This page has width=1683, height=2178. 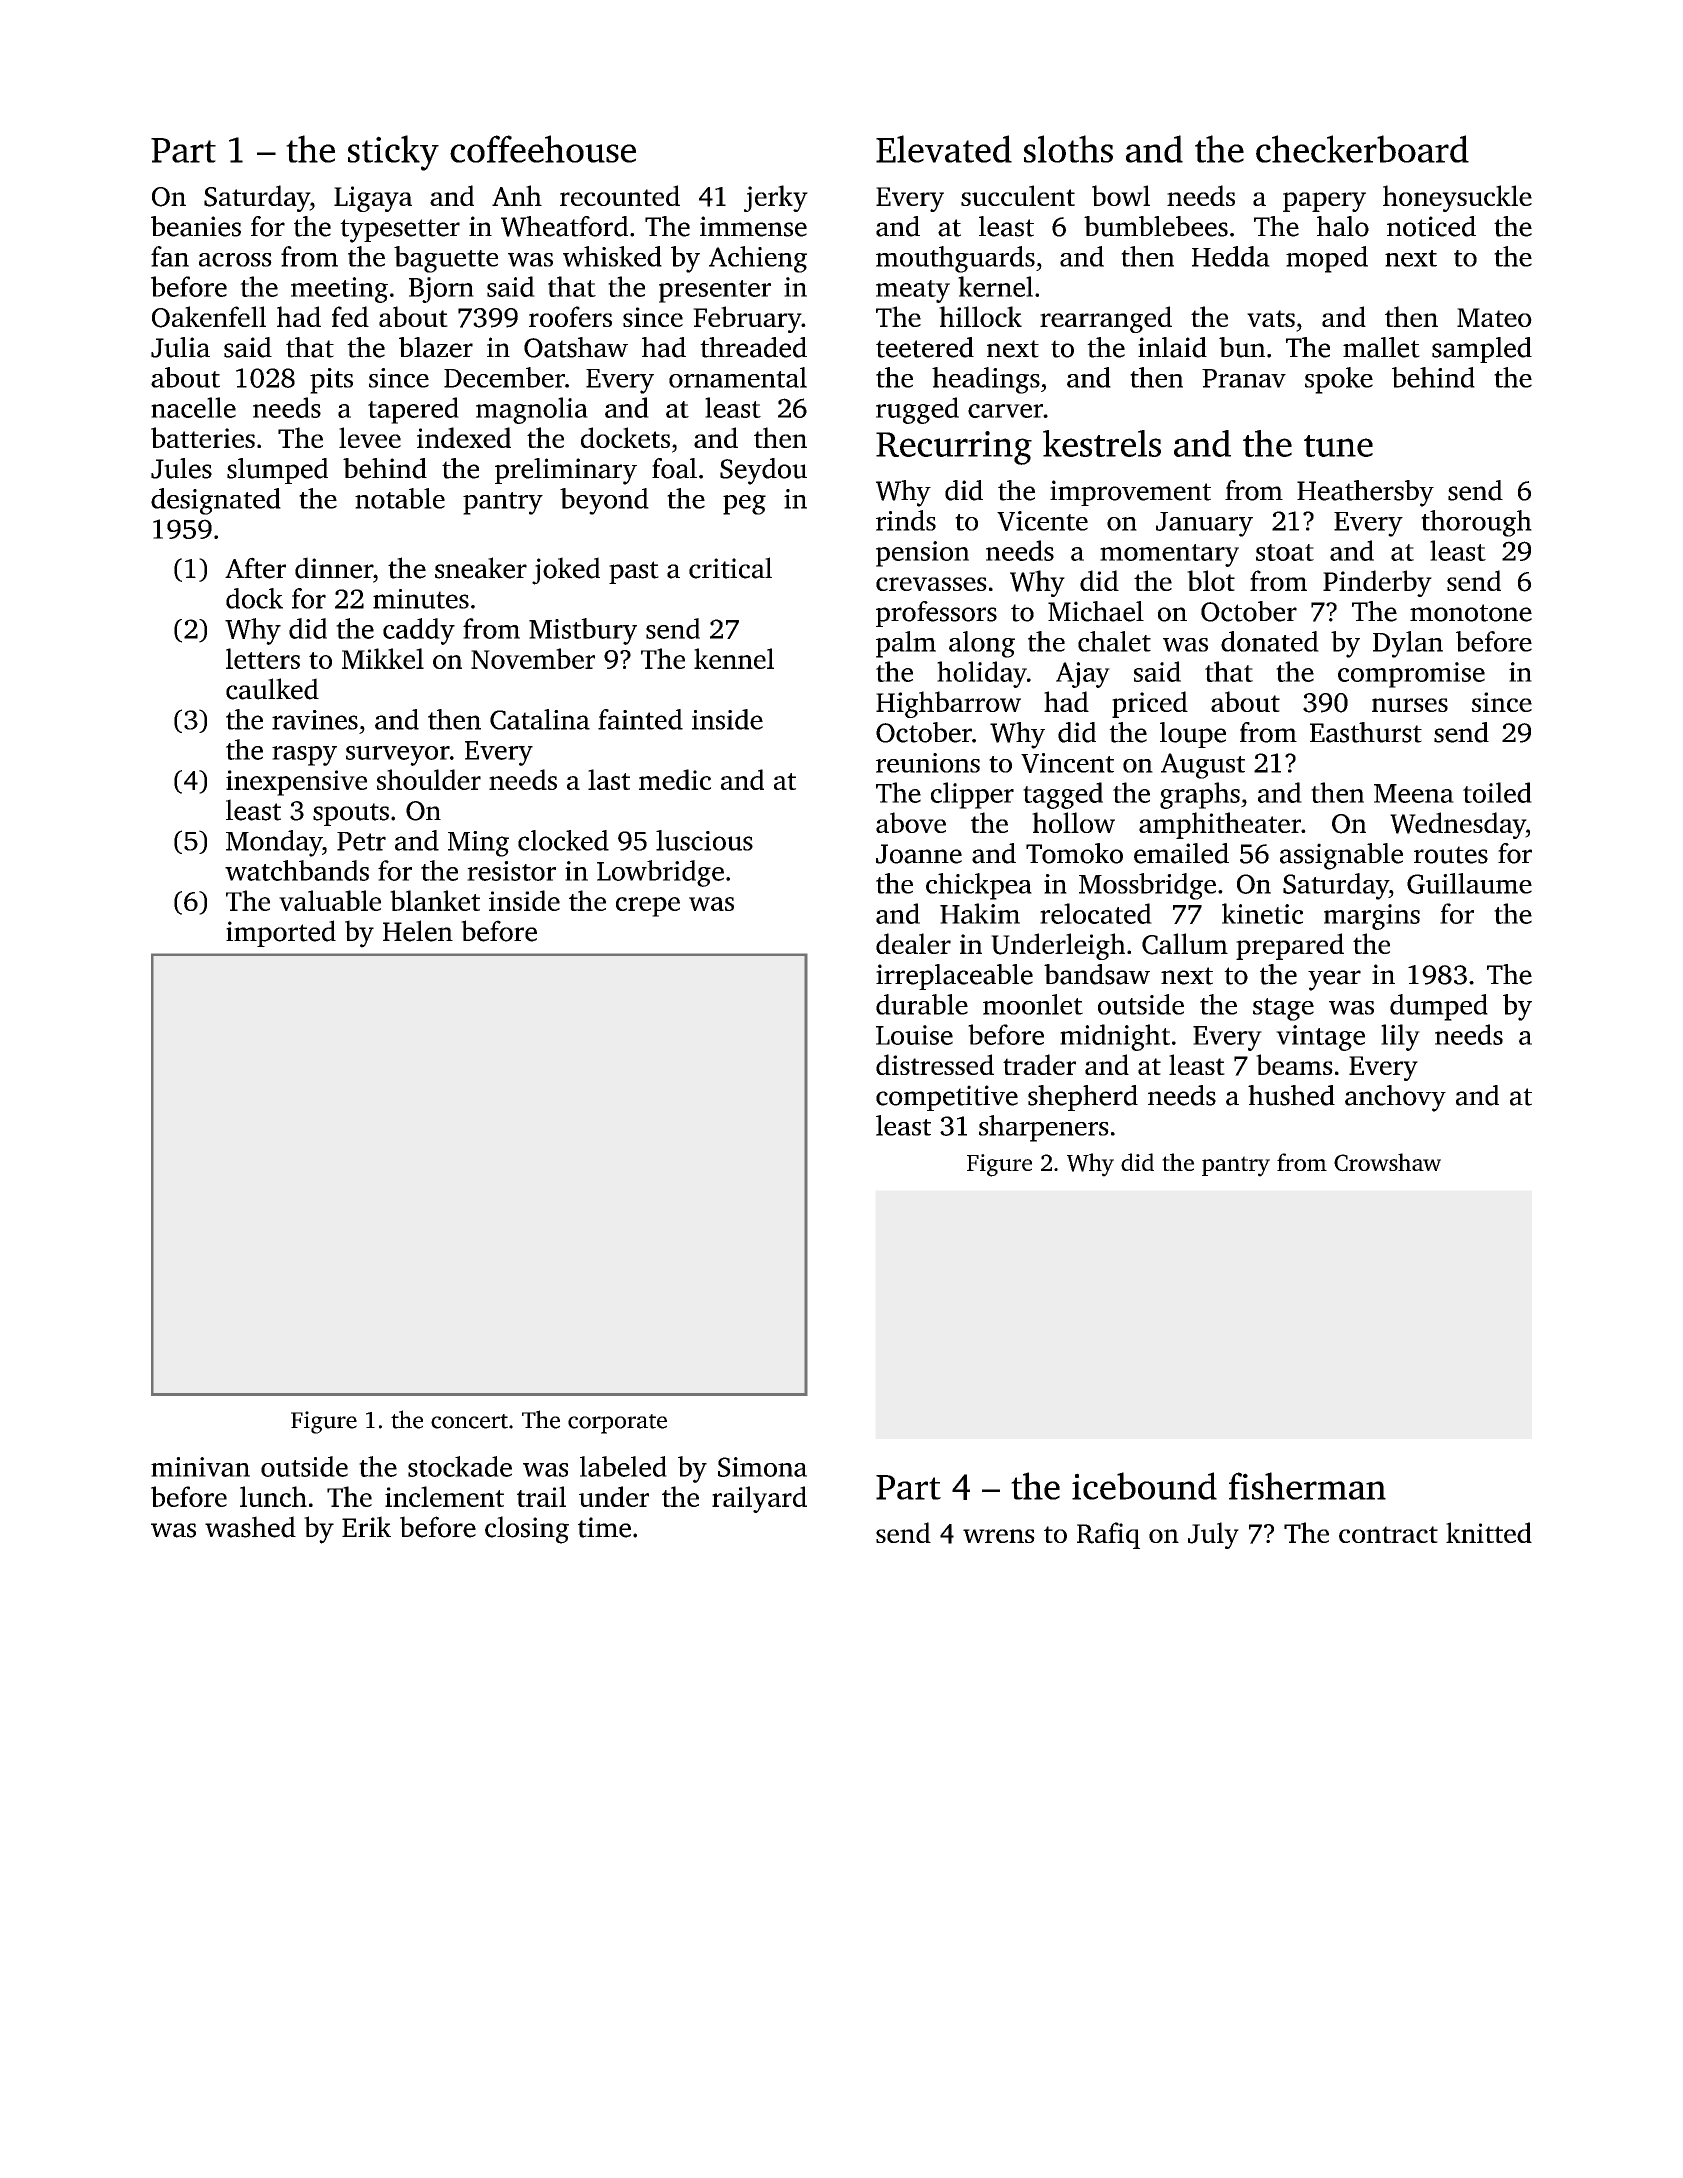 I want to click on kinetic, so click(x=1262, y=913).
